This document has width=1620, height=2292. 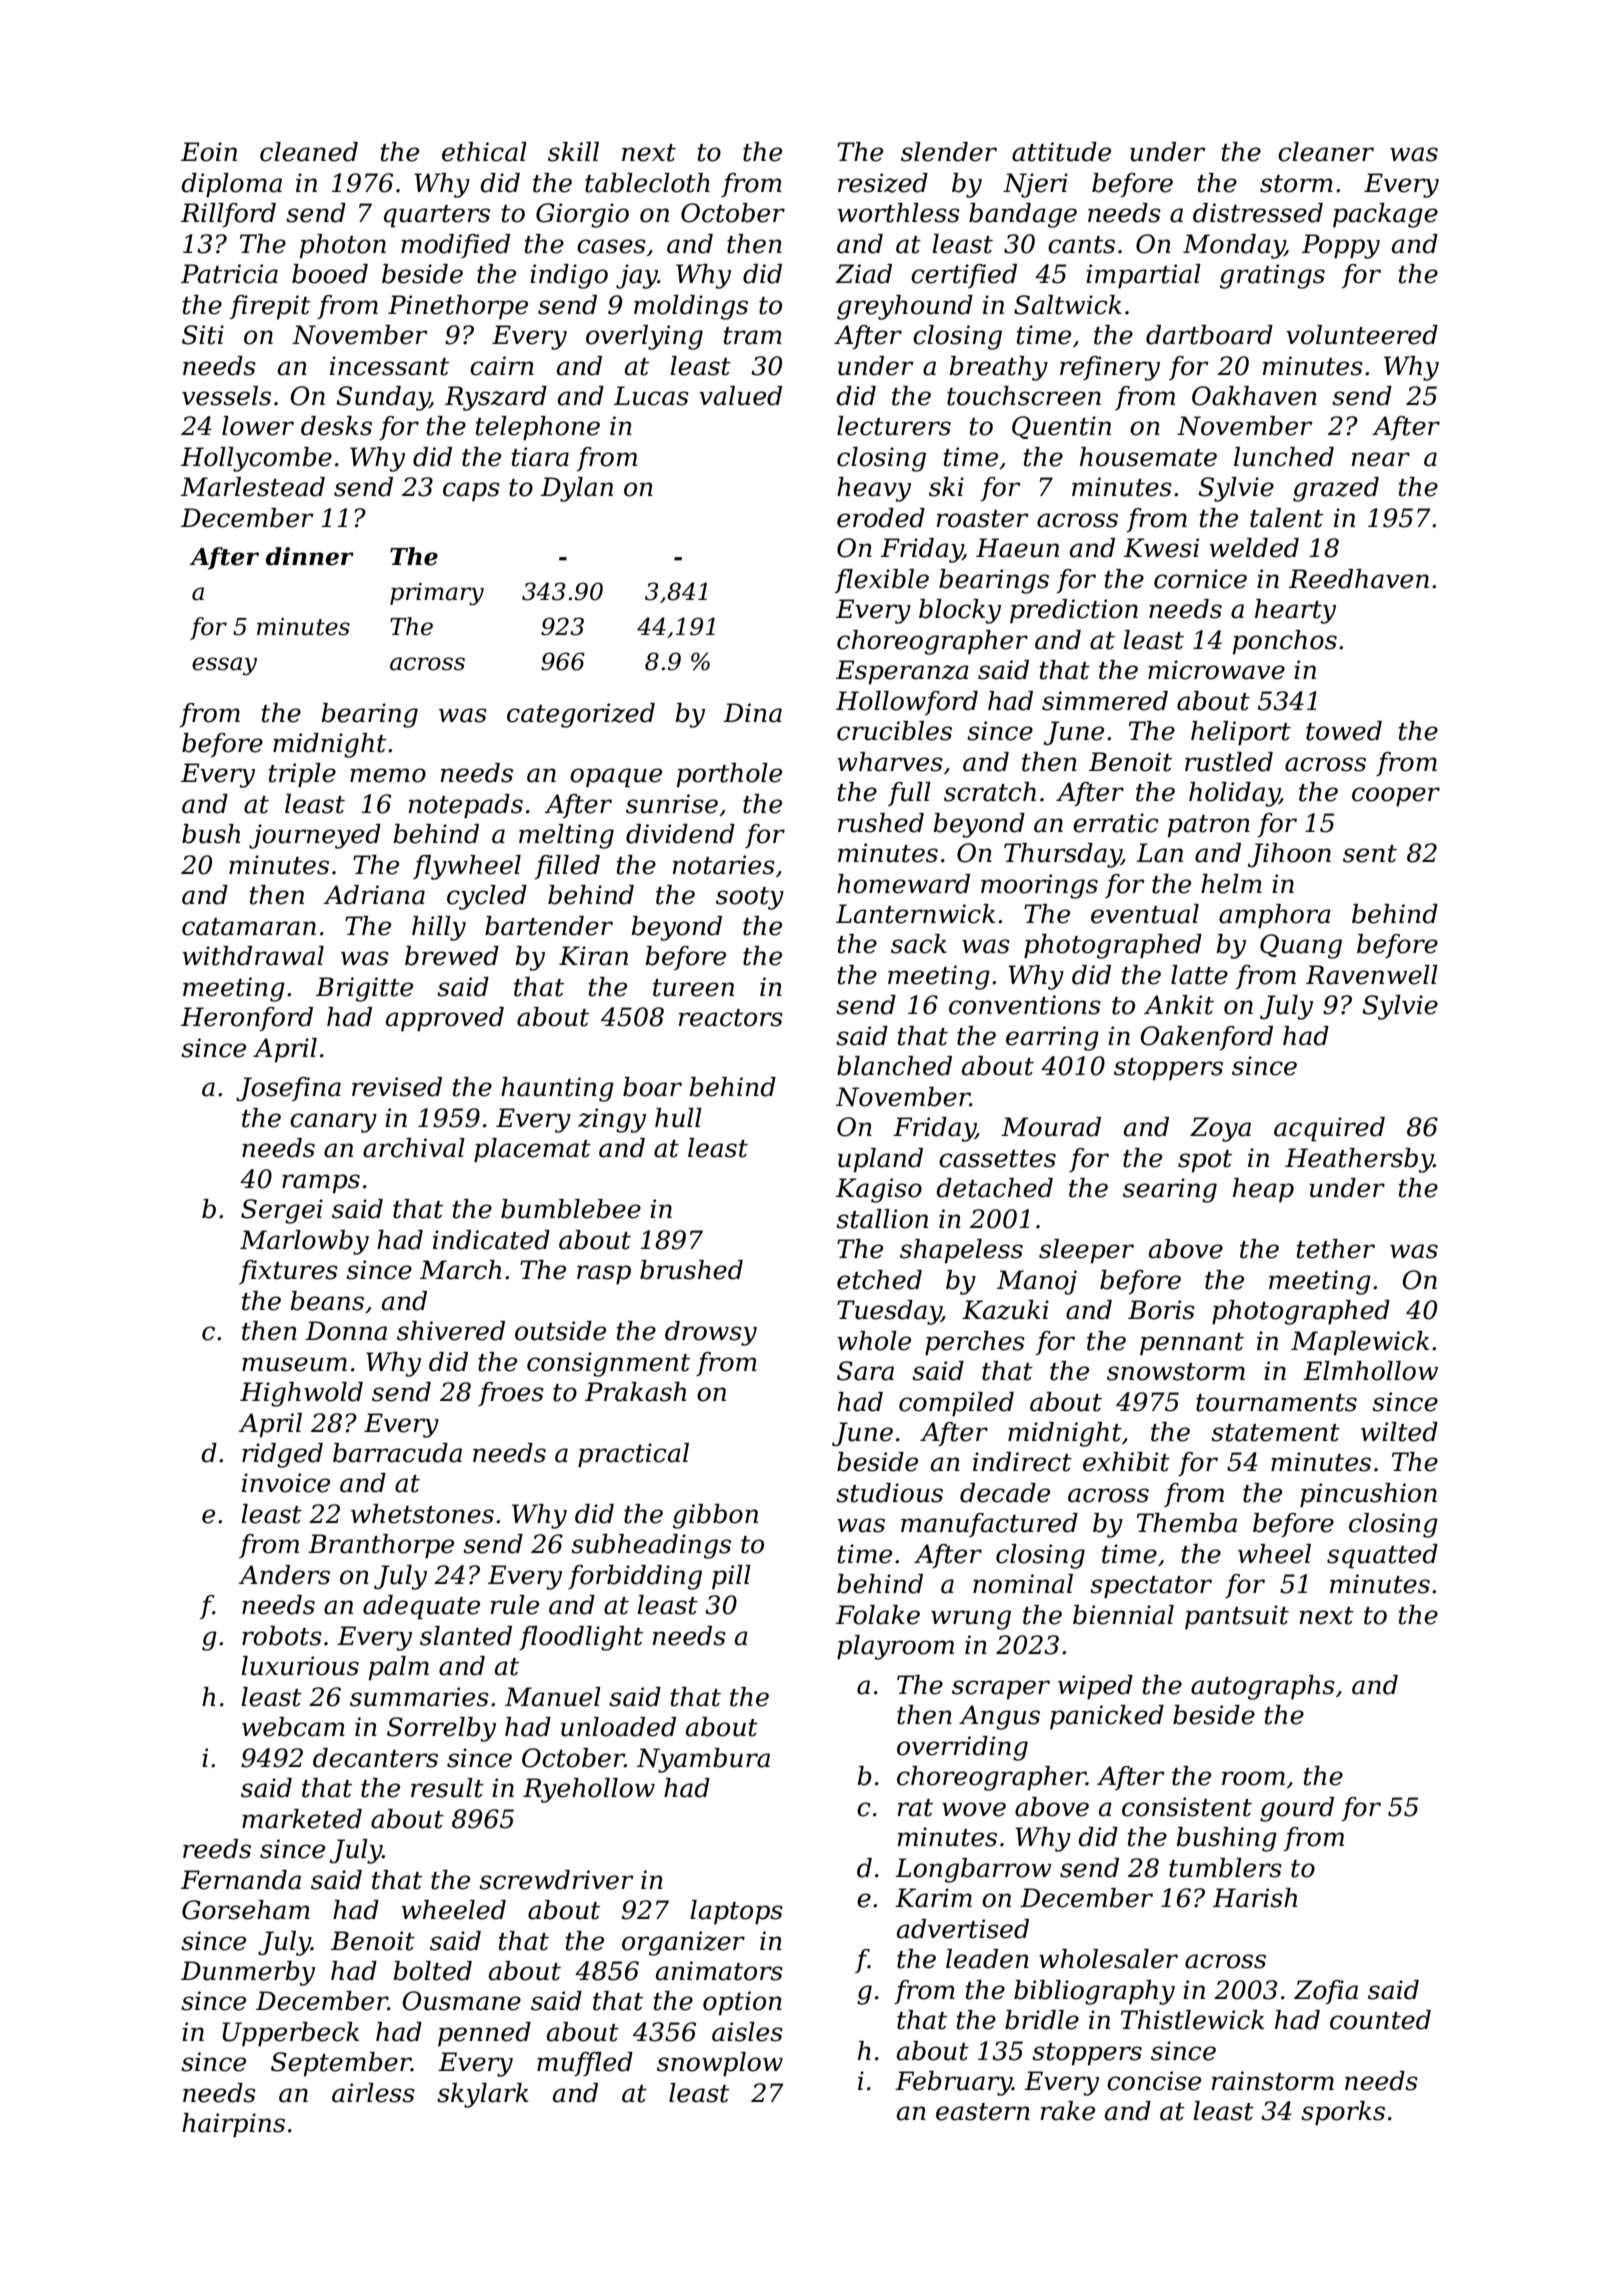 What do you see at coordinates (581, 715) in the document?
I see `categorized` at bounding box center [581, 715].
